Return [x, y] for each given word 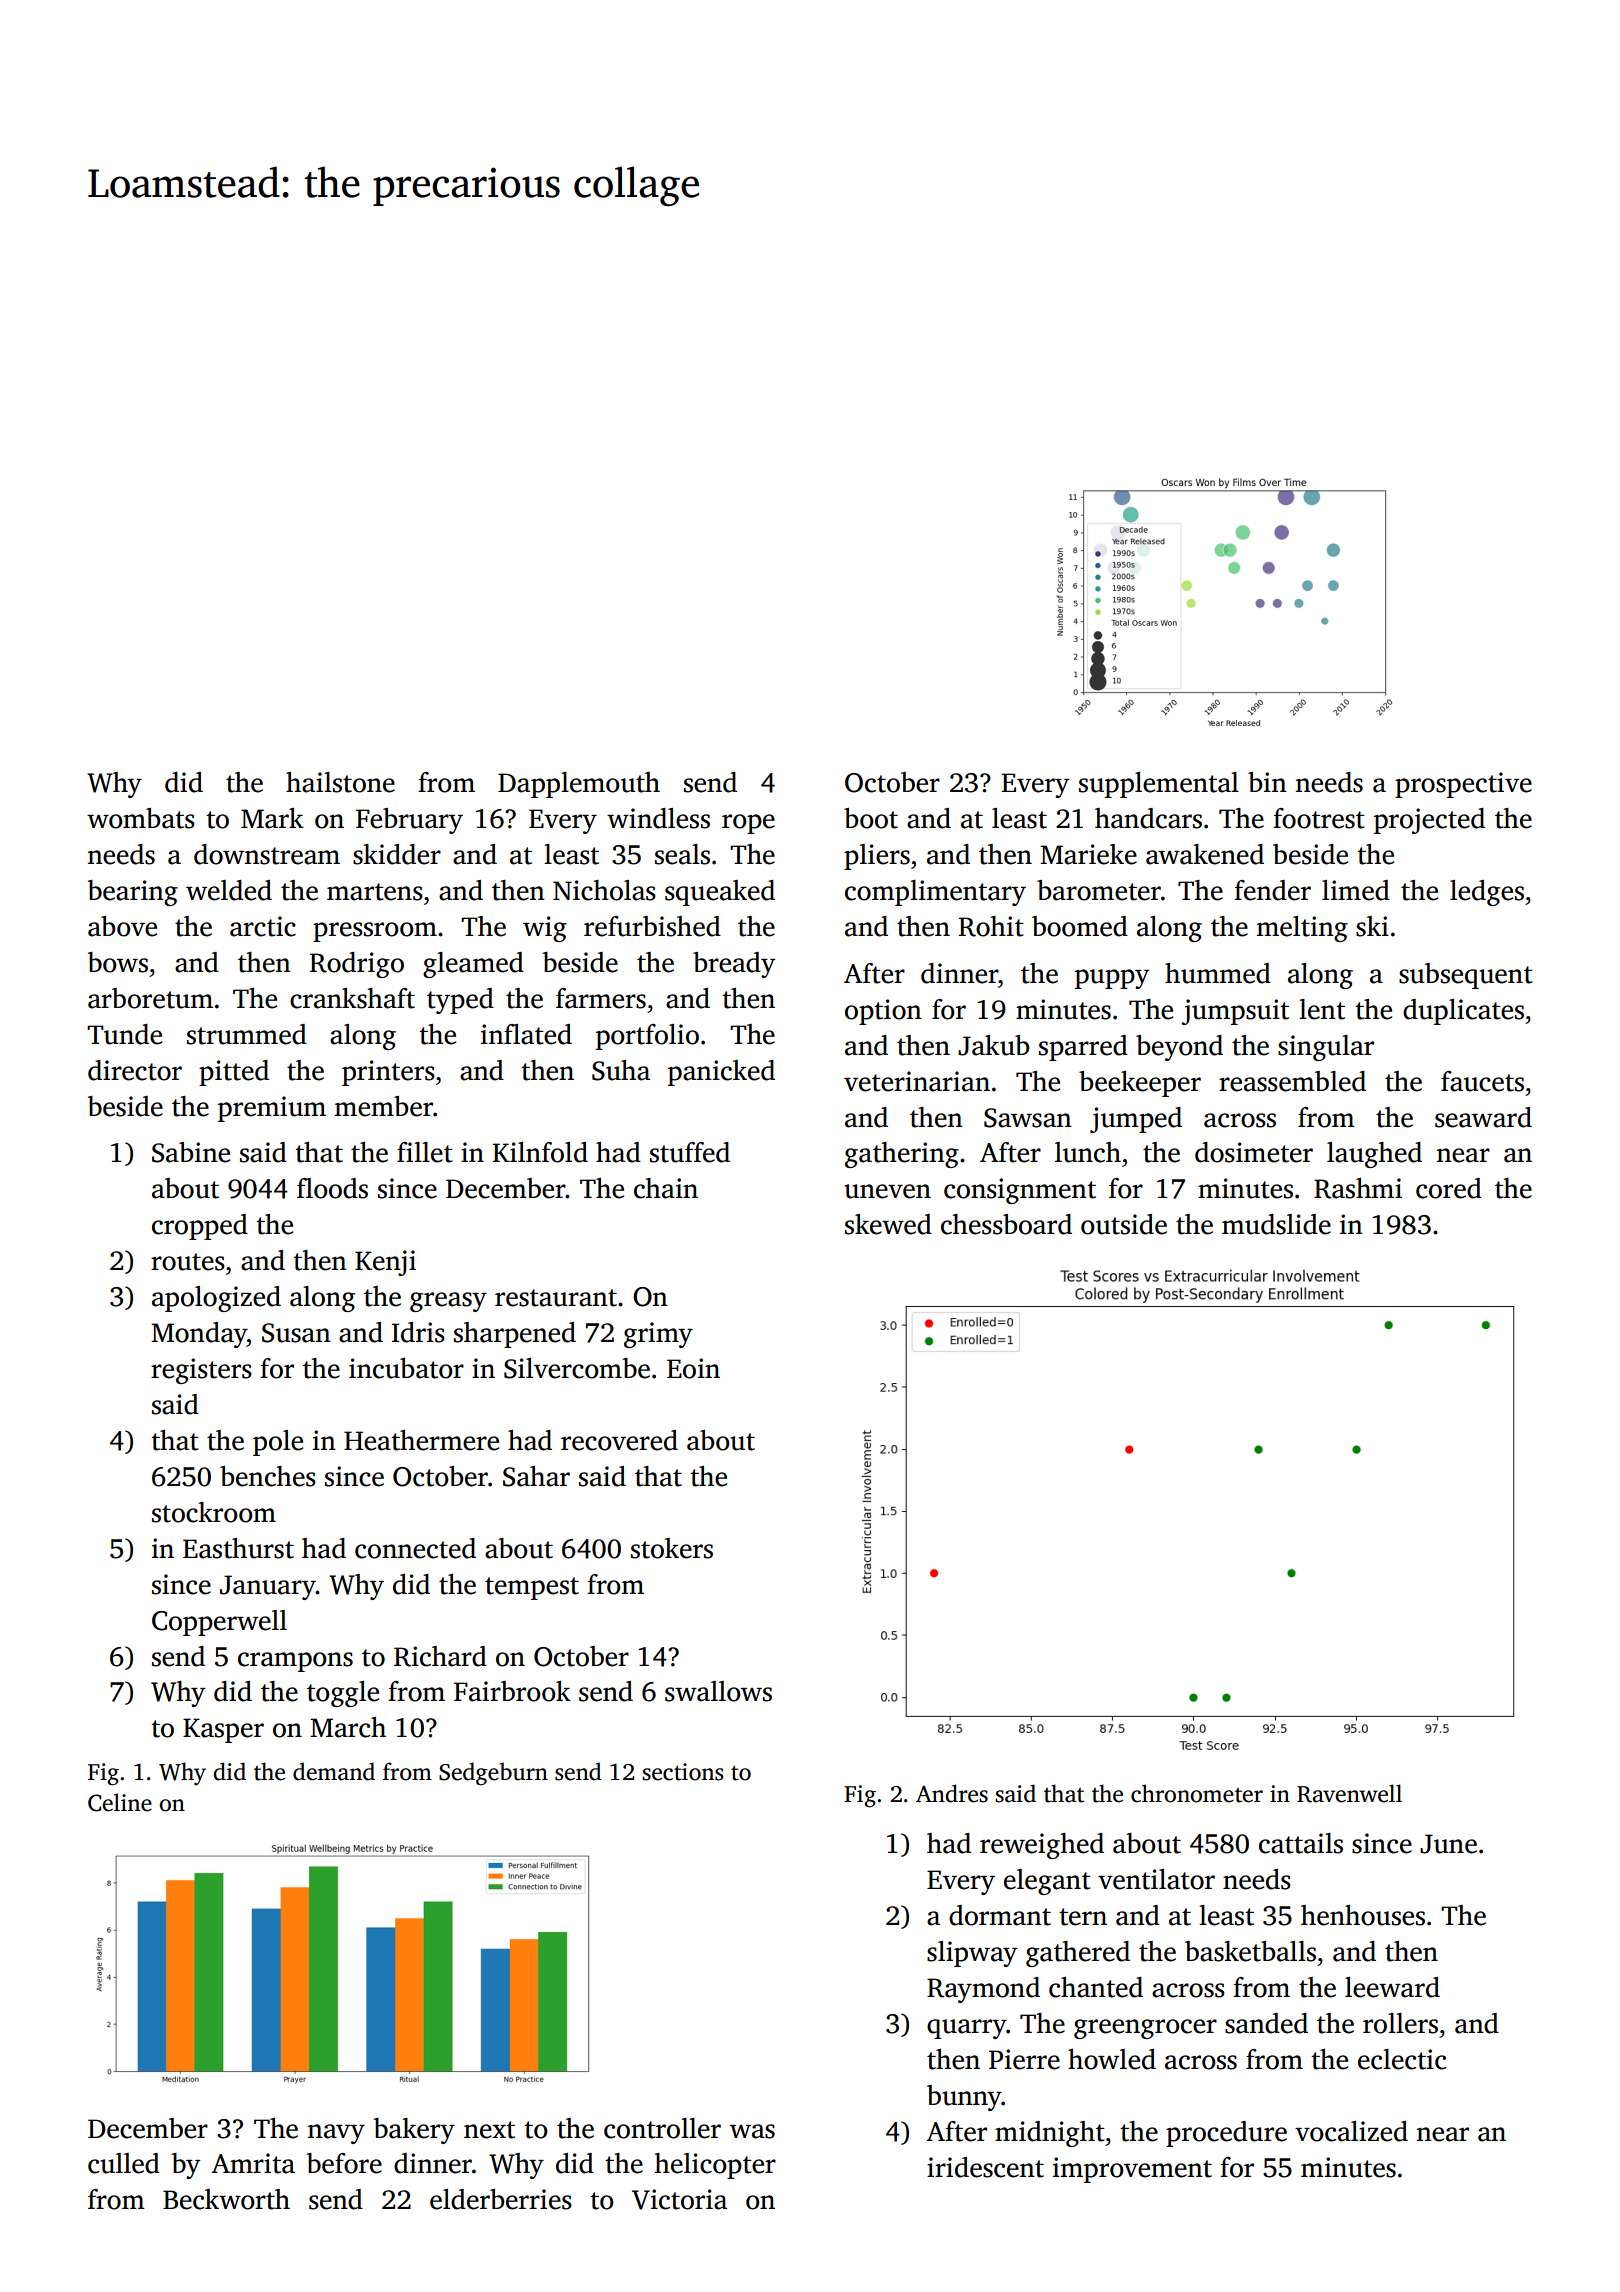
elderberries [501, 2199]
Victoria [679, 2199]
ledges [1487, 893]
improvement [1132, 2170]
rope [748, 824]
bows [118, 962]
